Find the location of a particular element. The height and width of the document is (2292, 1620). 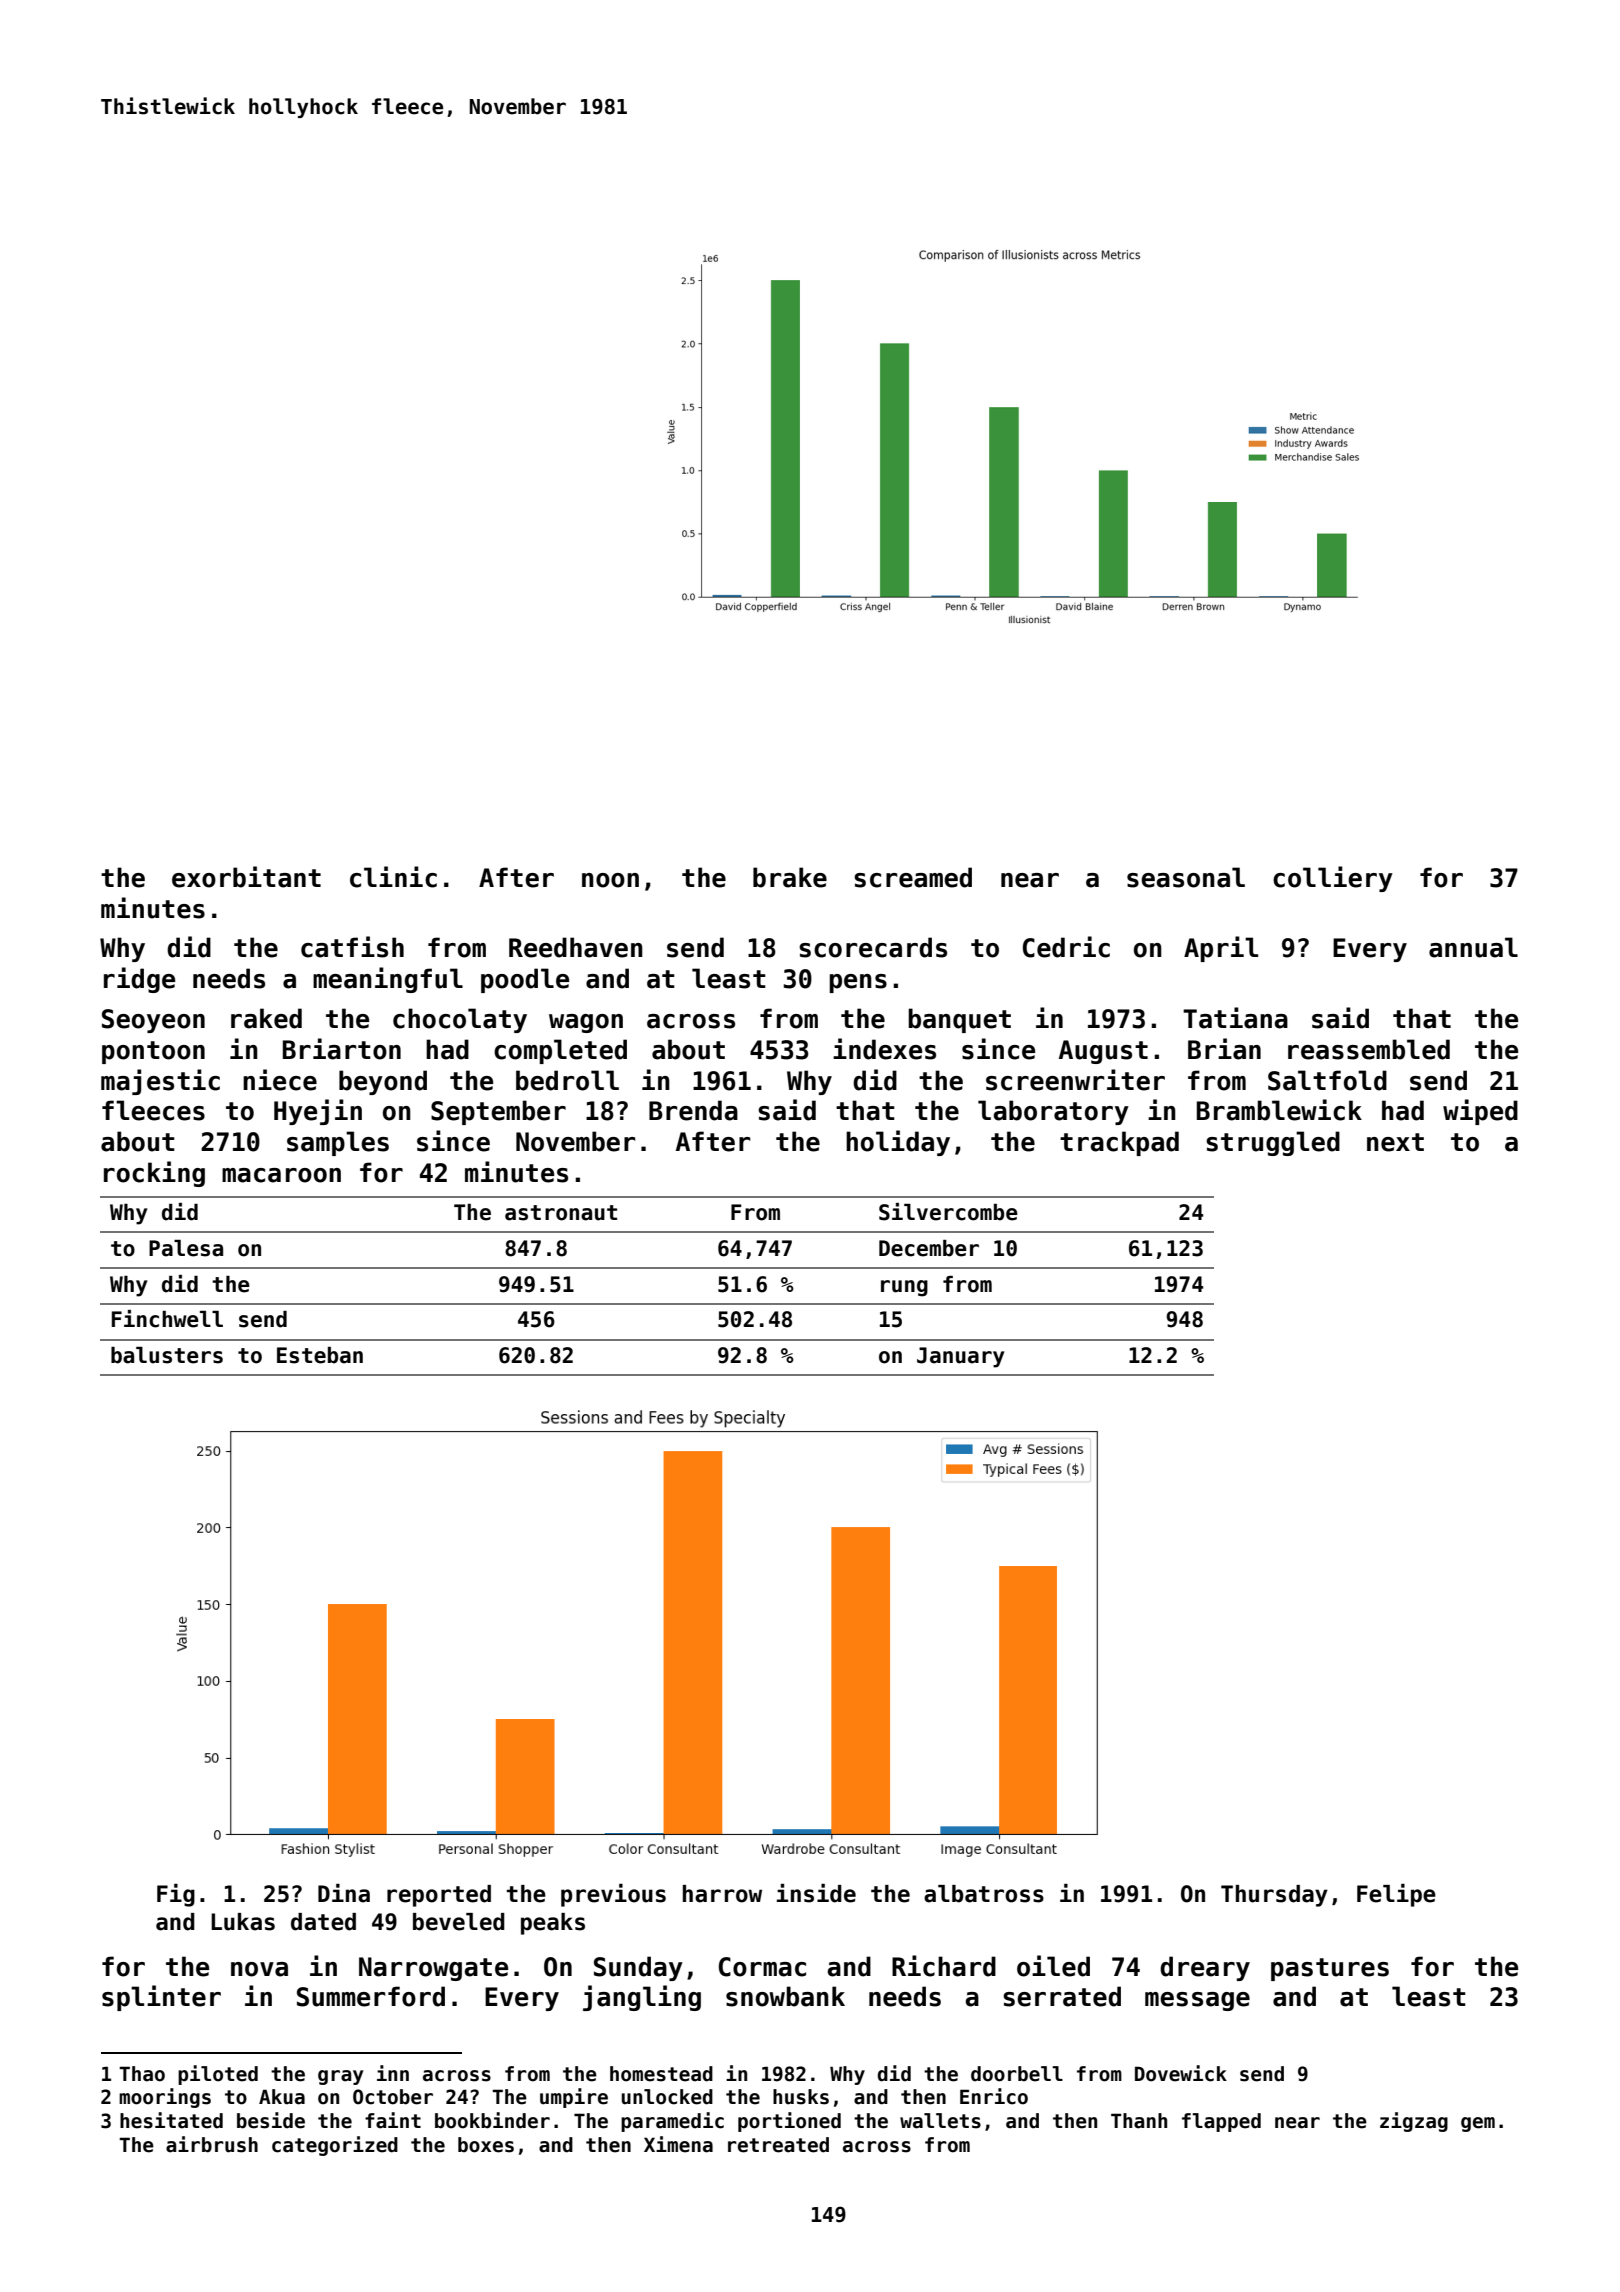

Esteban is located at coordinates (320, 1355).
